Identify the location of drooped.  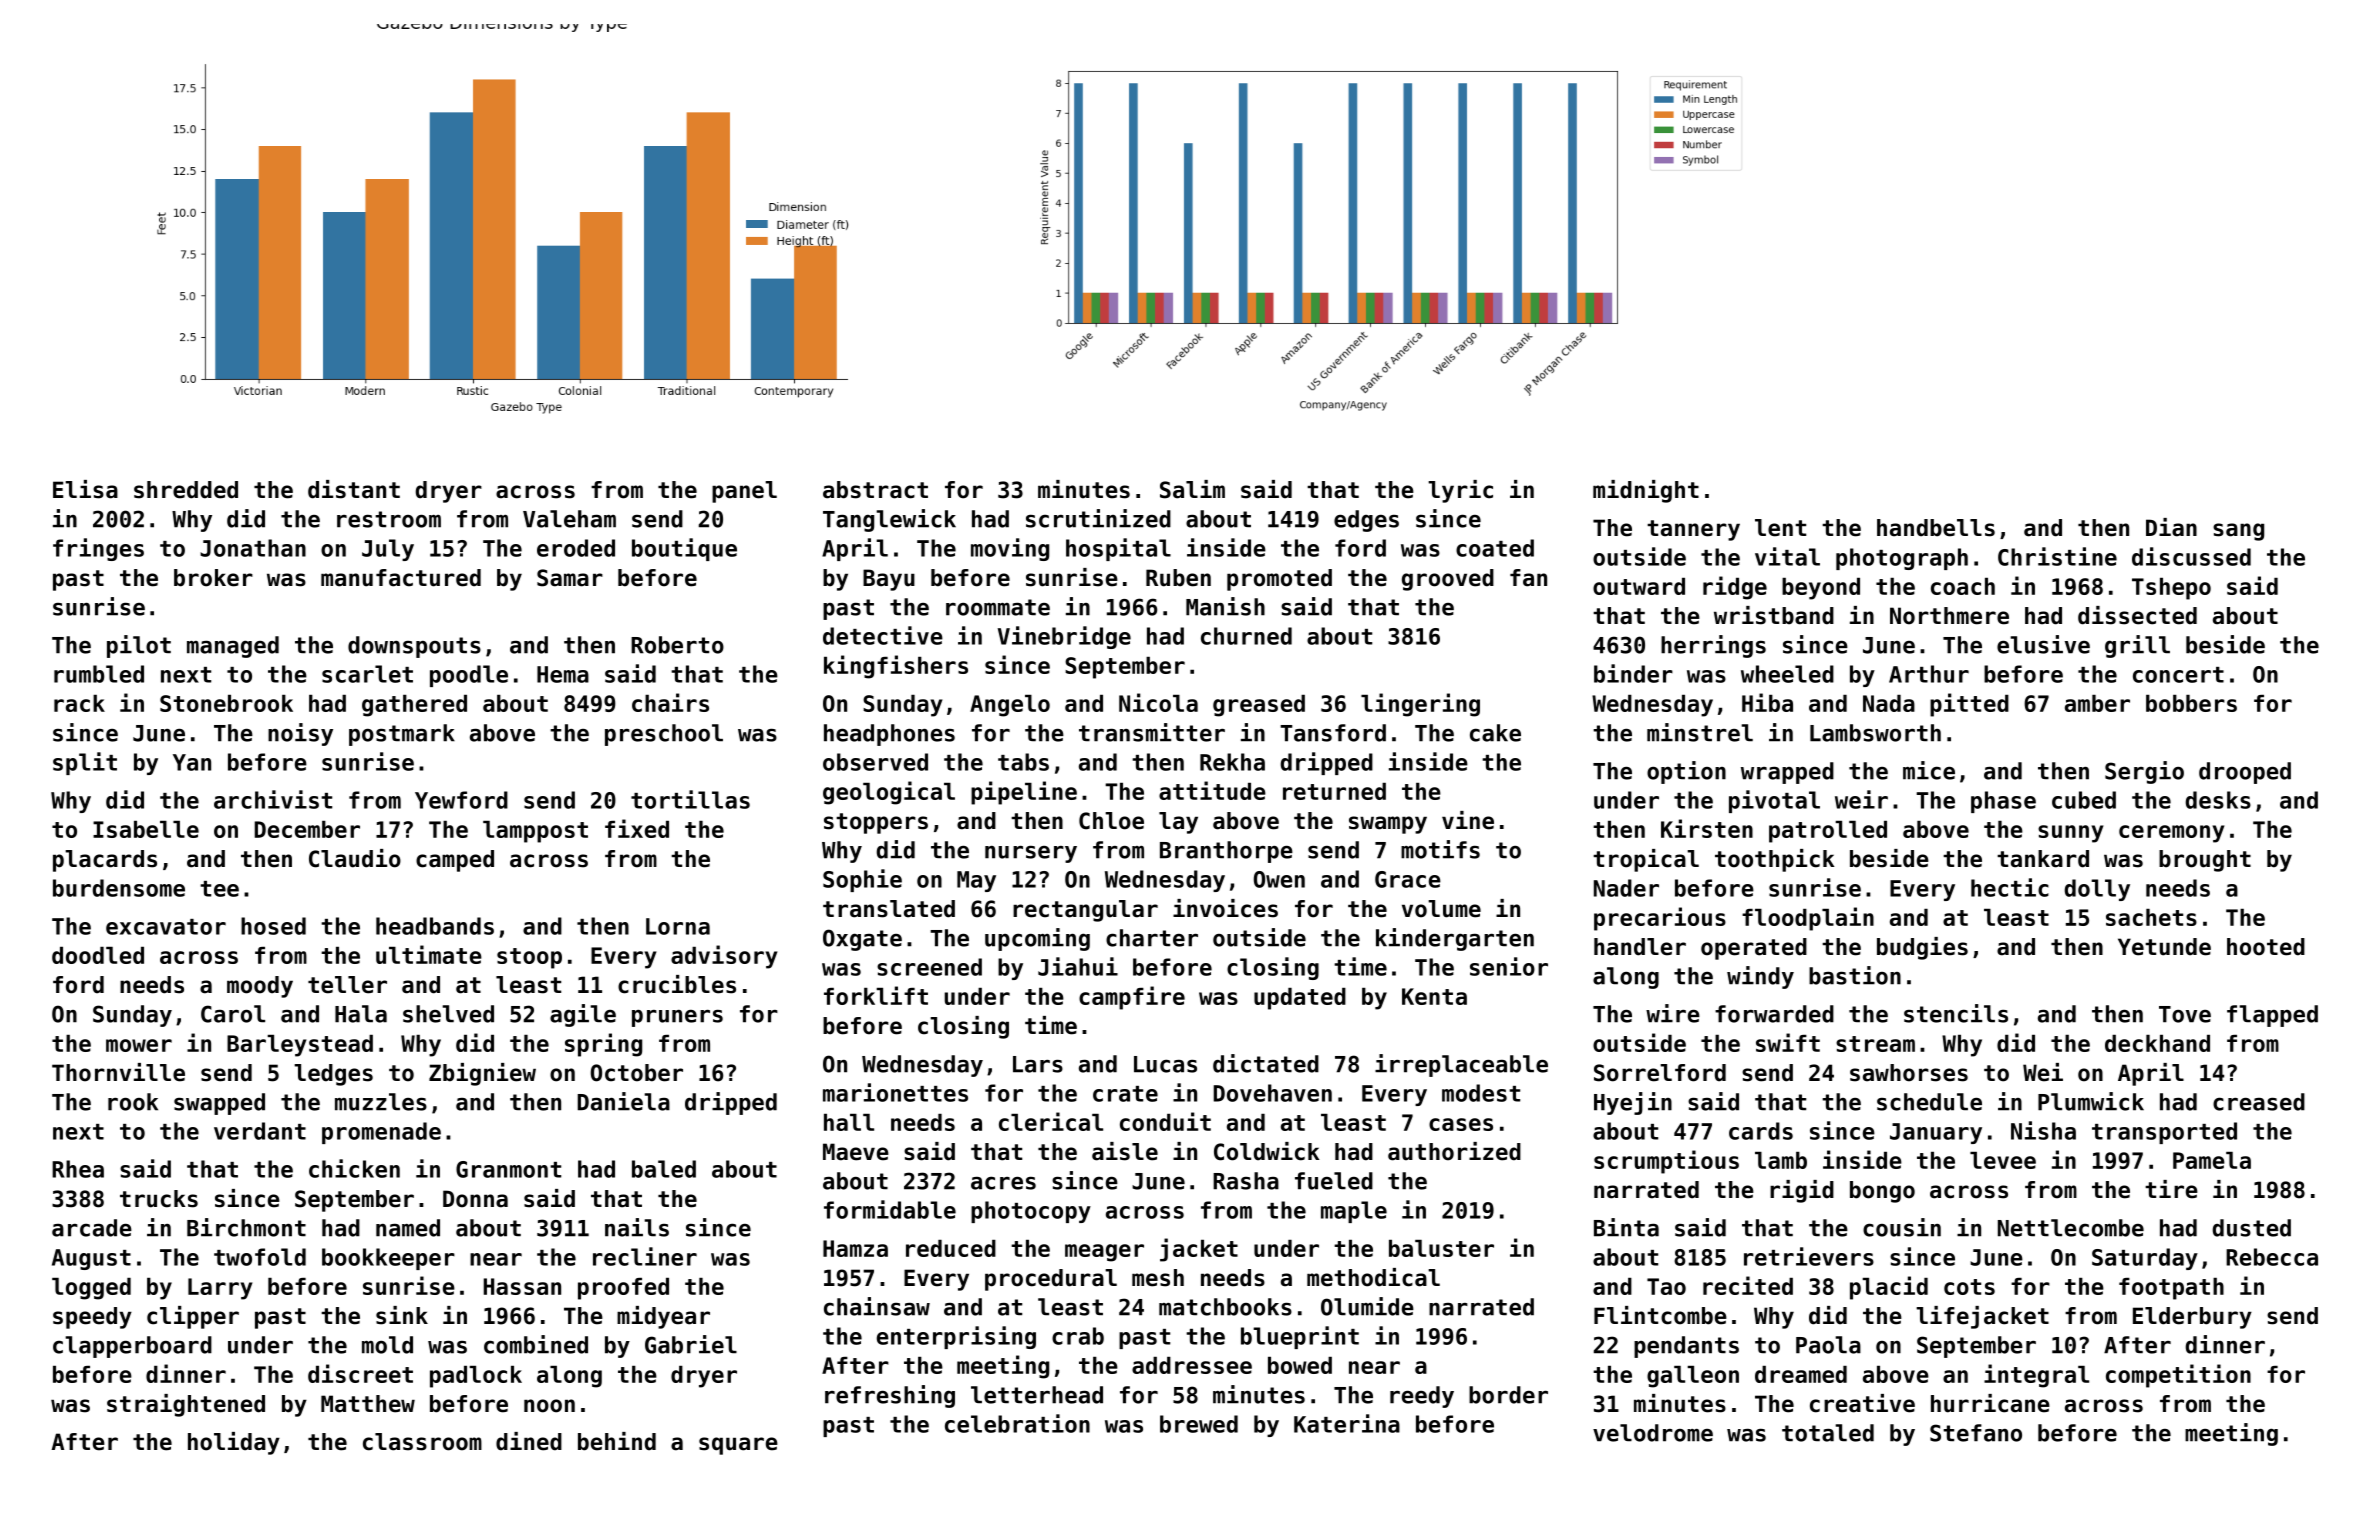
(2245, 773).
